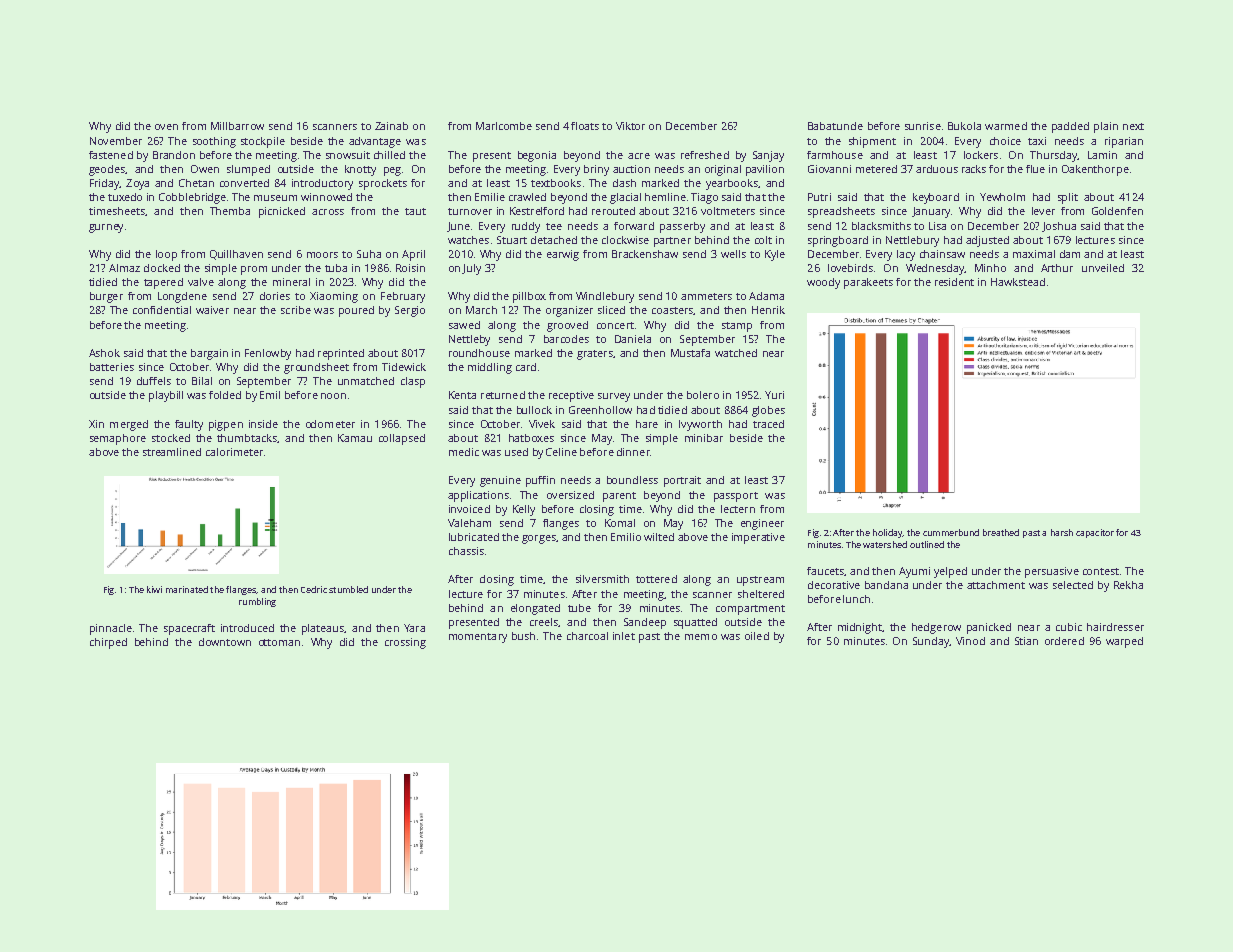 The height and width of the page is (952, 1233). What do you see at coordinates (125, 197) in the page?
I see `tuxedo` at bounding box center [125, 197].
